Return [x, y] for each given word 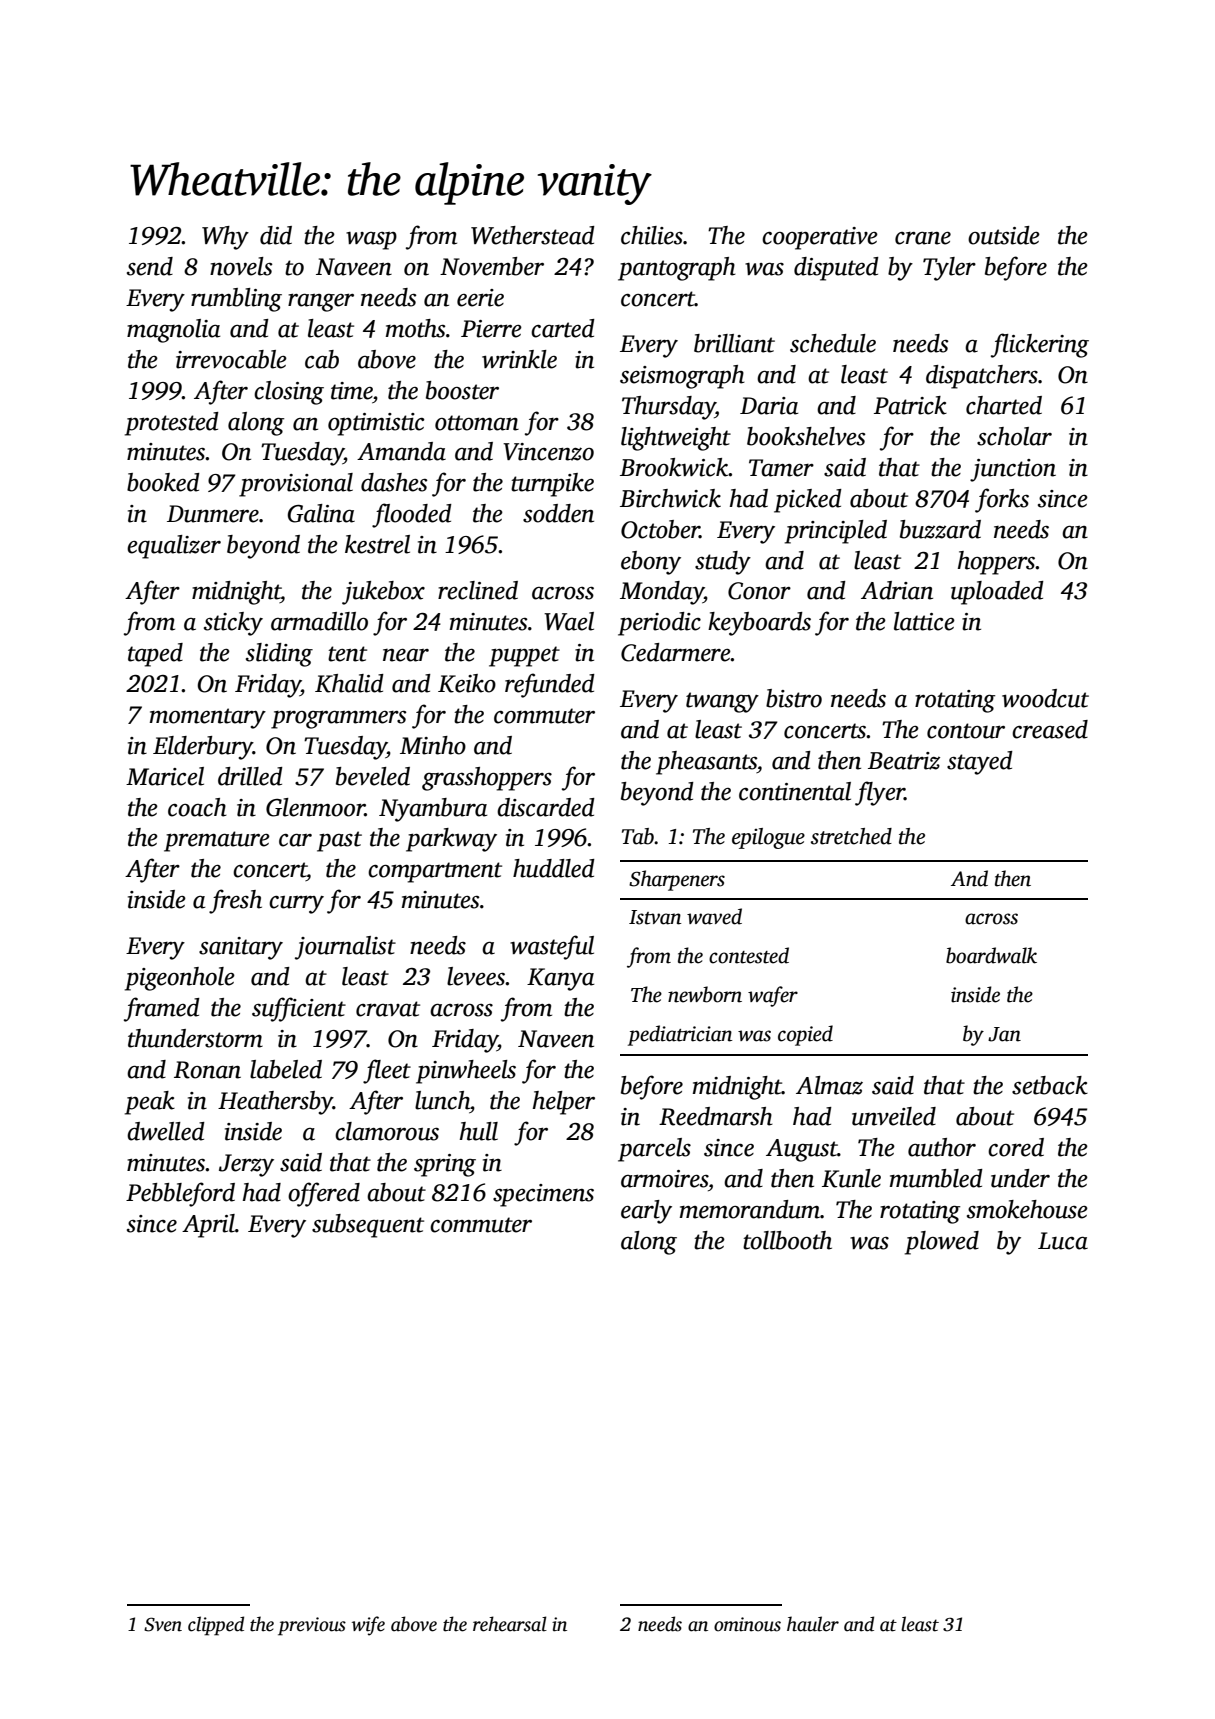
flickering [1040, 345]
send [150, 266]
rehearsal [510, 1624]
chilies [652, 235]
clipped [216, 1626]
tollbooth [787, 1240]
